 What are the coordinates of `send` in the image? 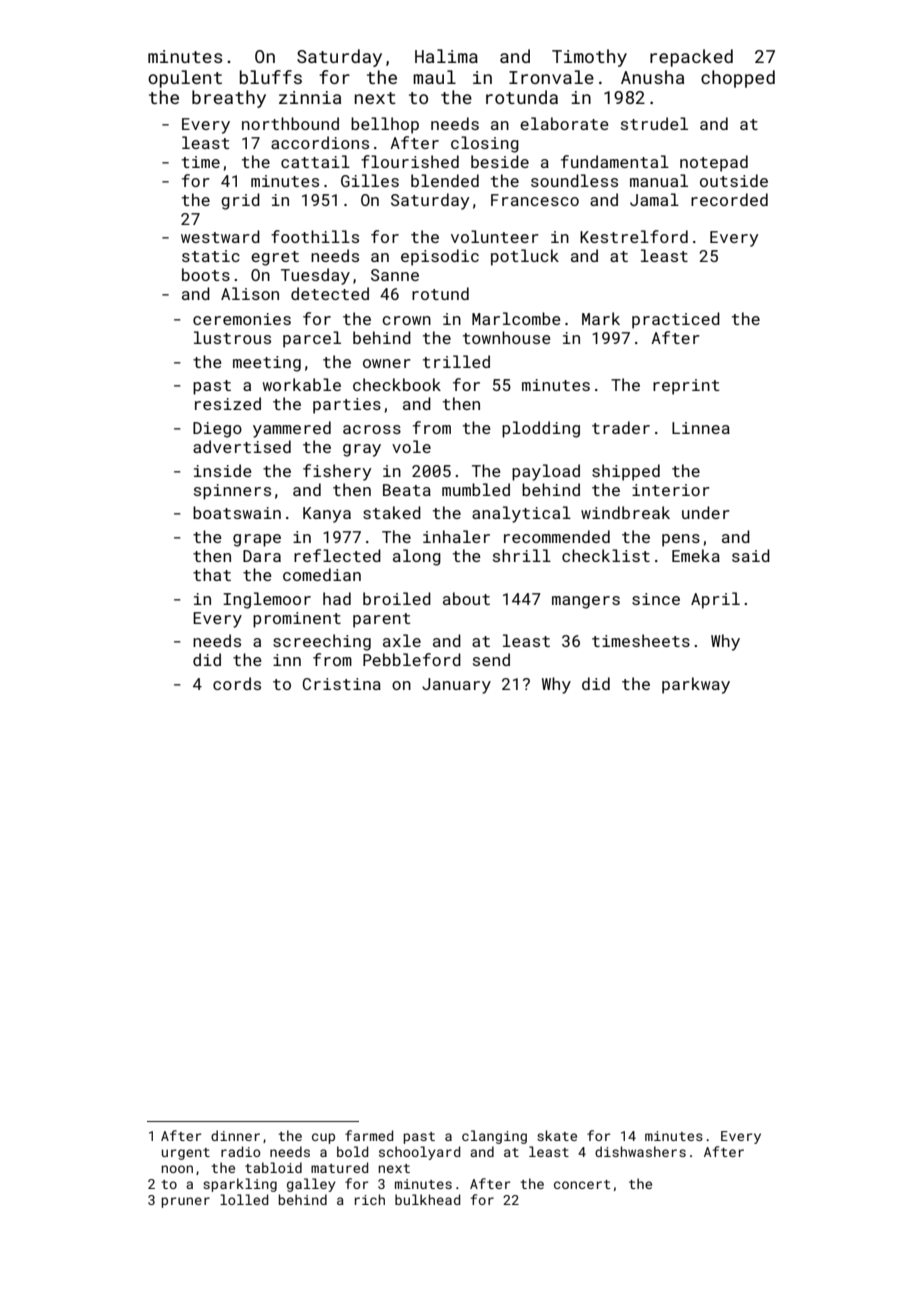 It's located at (491, 659).
